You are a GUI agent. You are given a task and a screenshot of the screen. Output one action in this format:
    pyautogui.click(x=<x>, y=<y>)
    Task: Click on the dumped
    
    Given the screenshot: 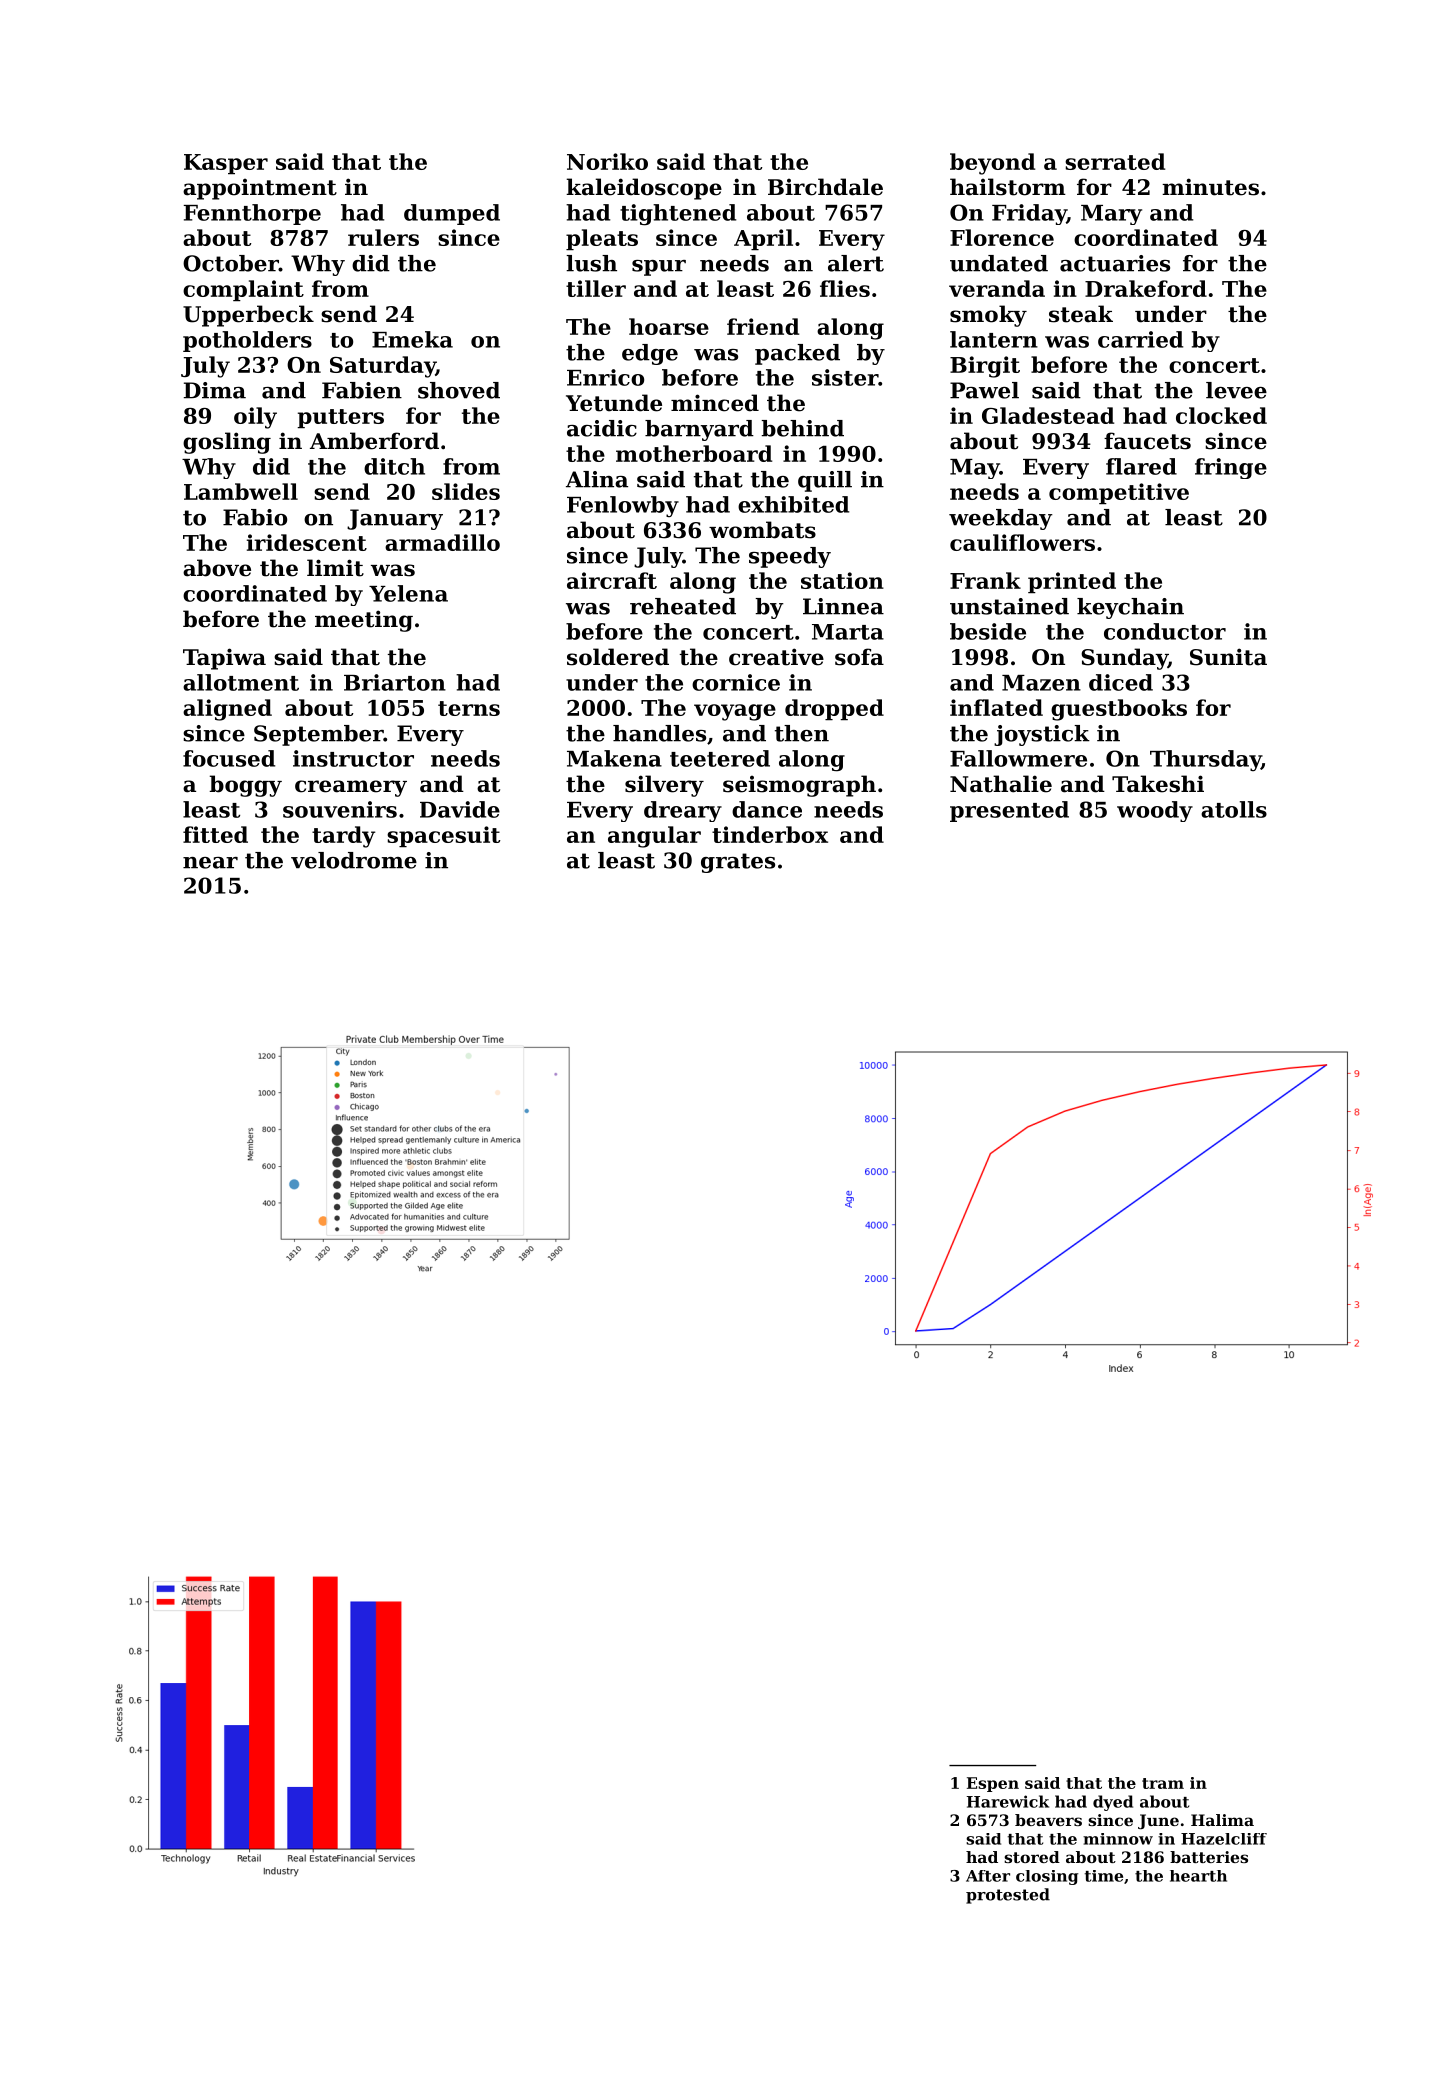 What is the action you would take?
    pyautogui.click(x=452, y=214)
